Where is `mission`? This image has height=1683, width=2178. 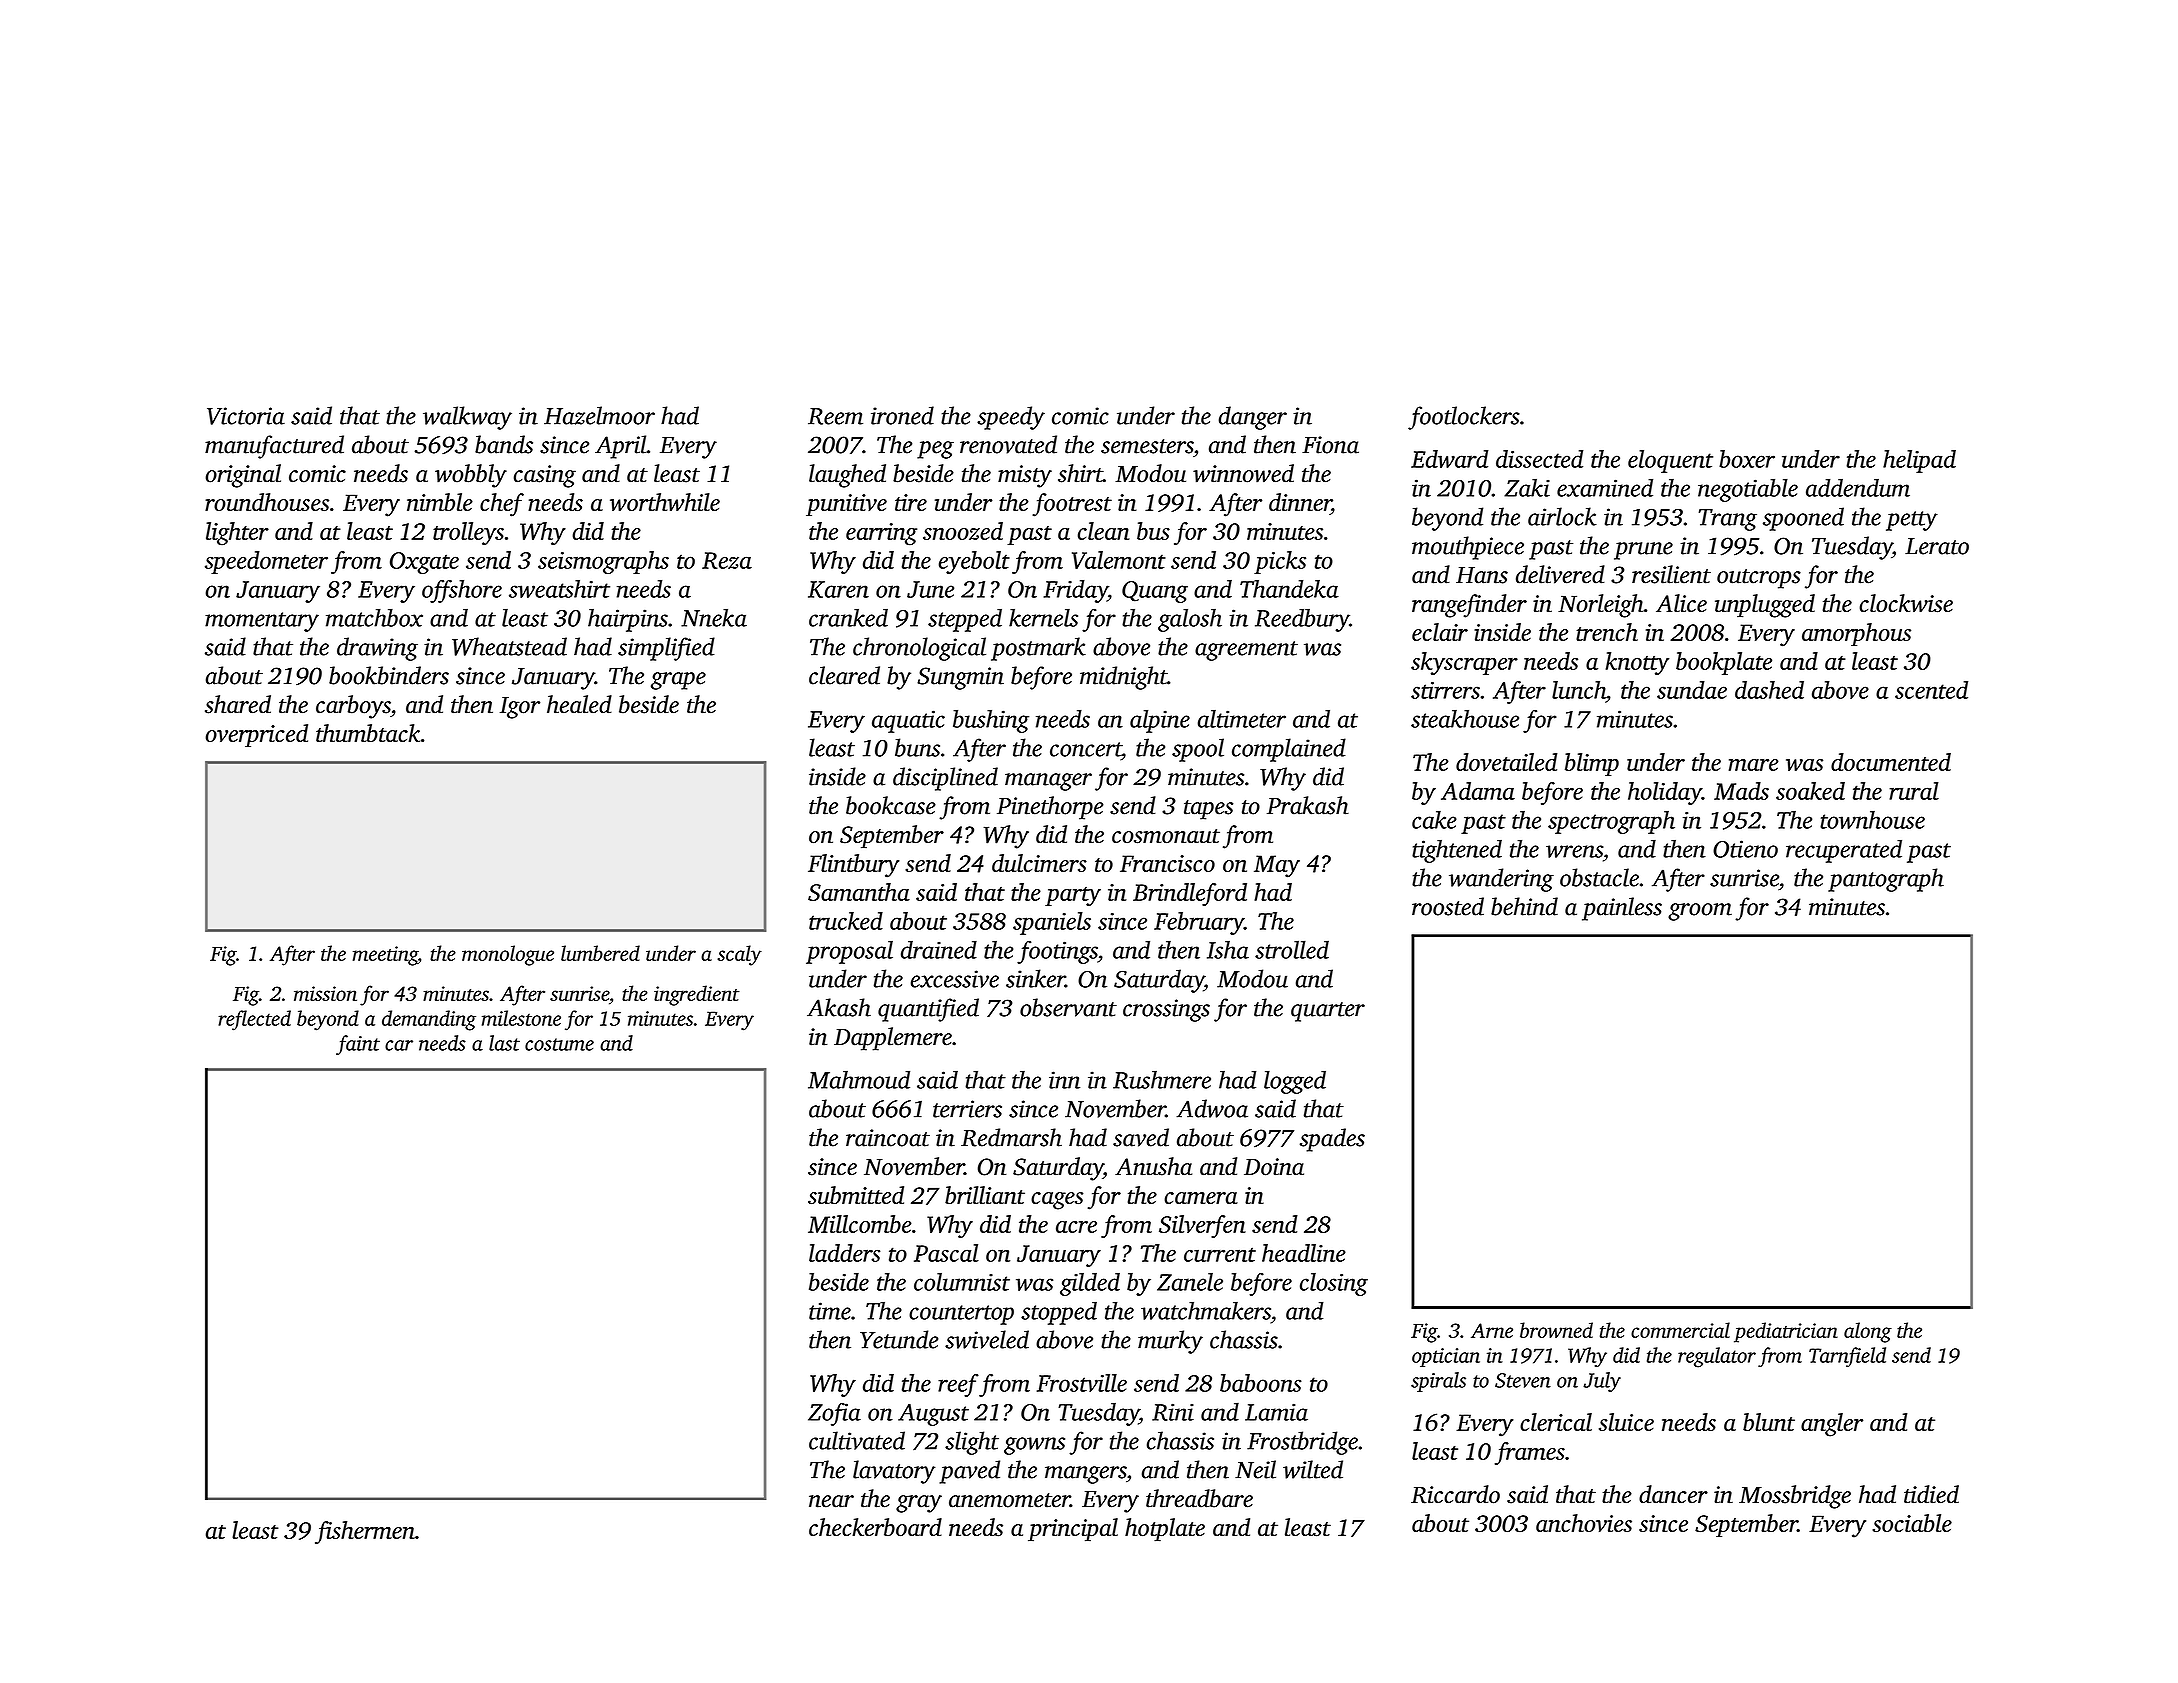 mission is located at coordinates (325, 993).
